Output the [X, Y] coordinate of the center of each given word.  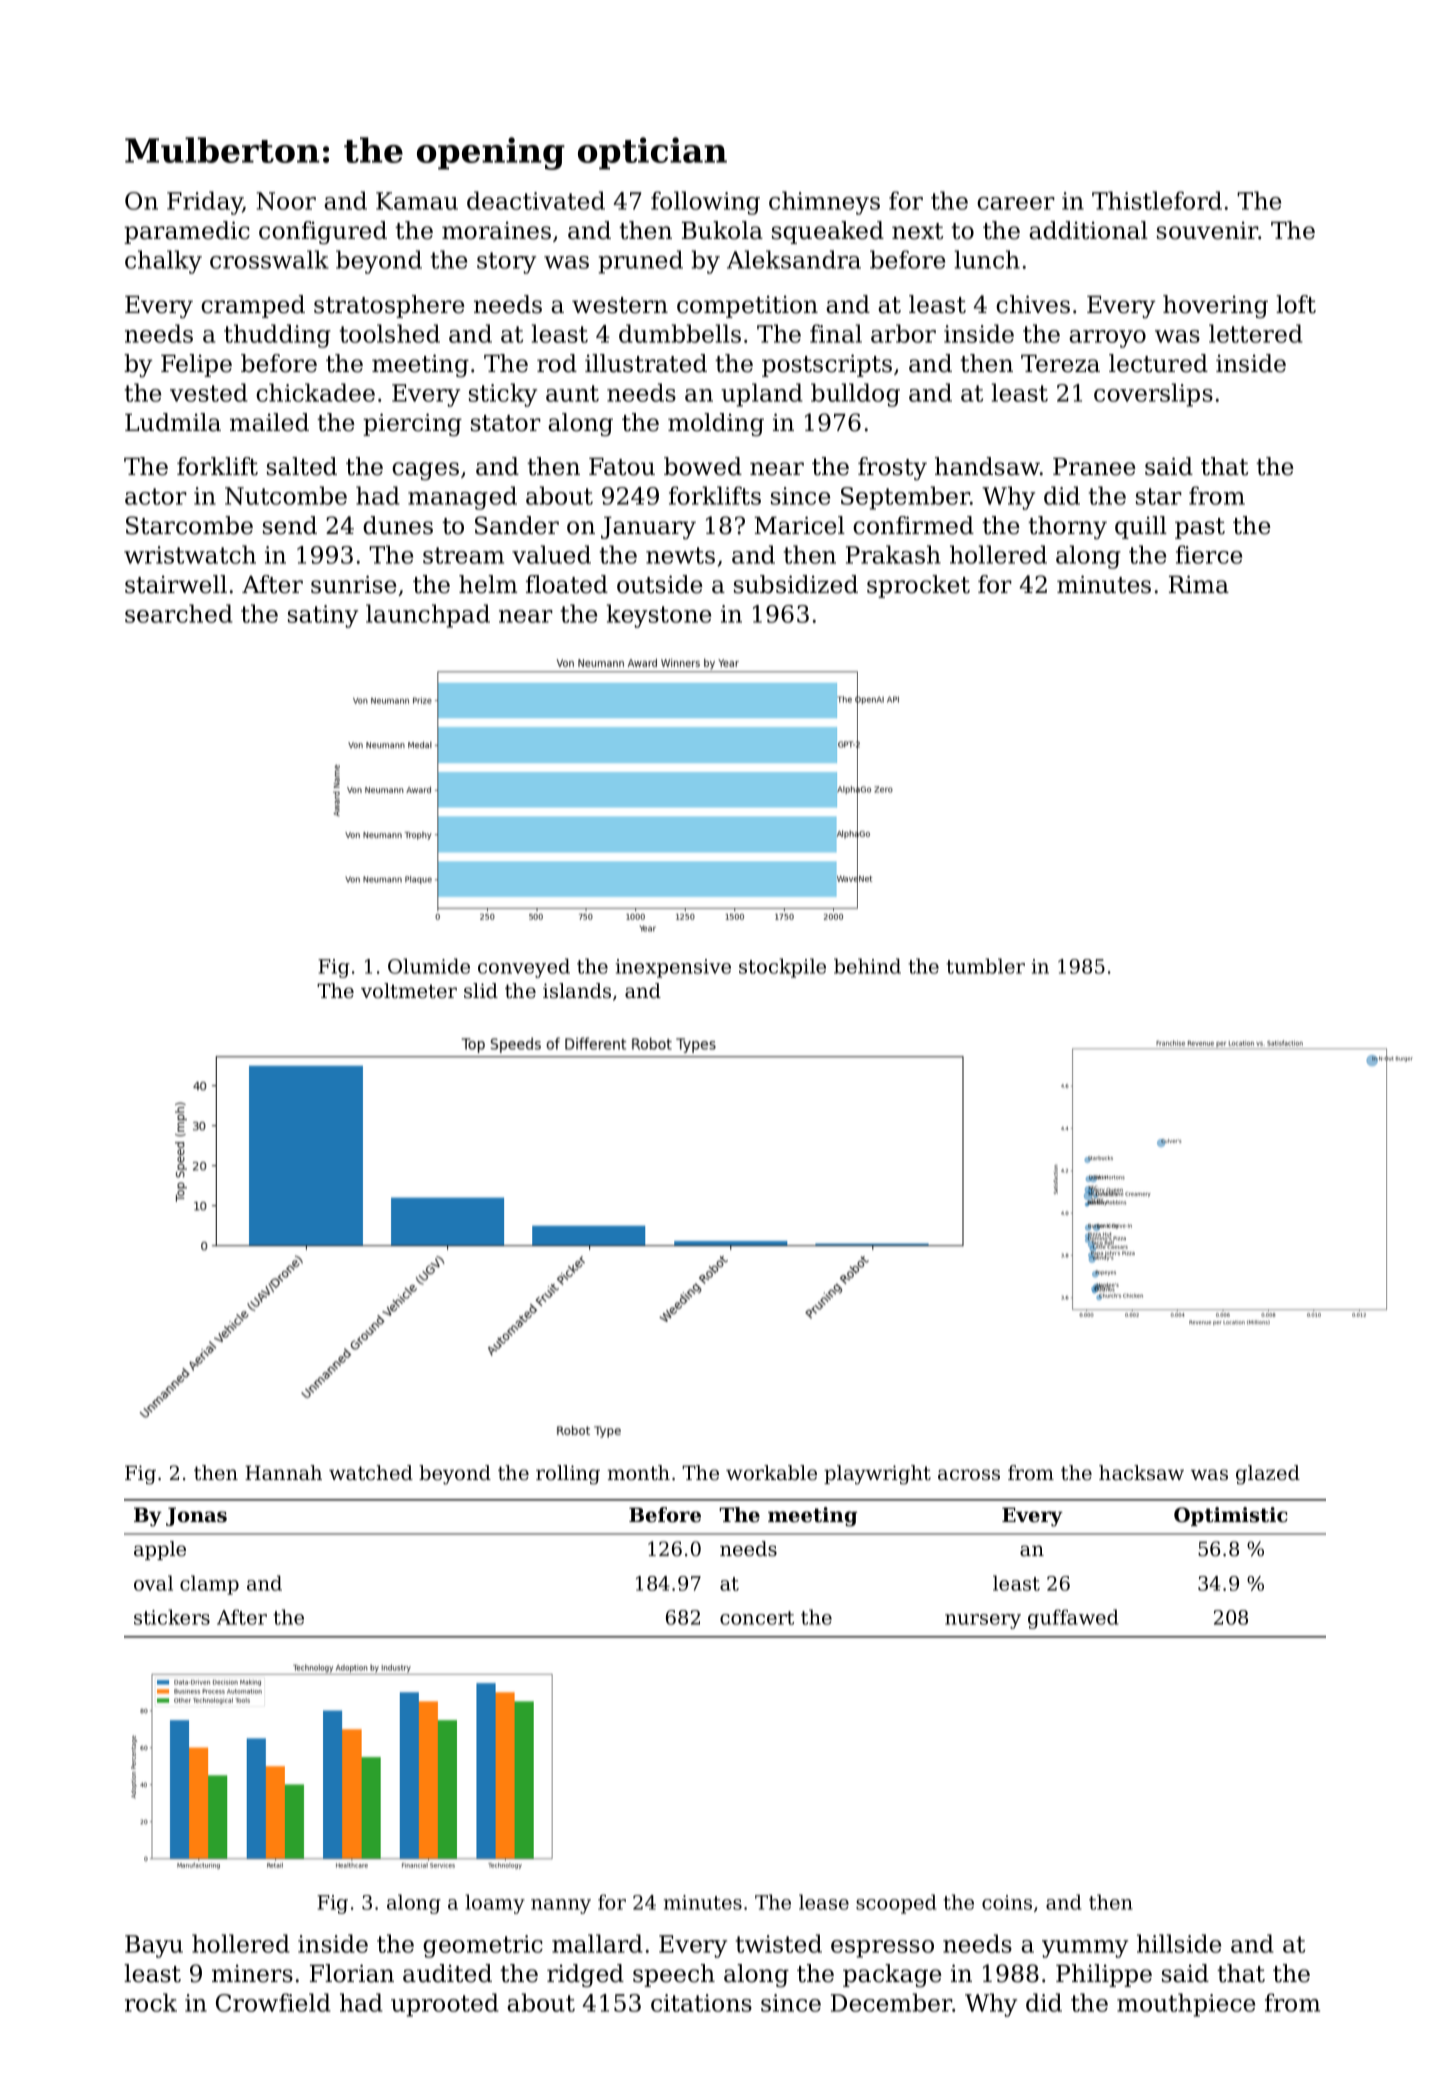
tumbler [985, 966]
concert [757, 1618]
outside [660, 584]
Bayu [154, 1946]
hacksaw [1141, 1473]
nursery [983, 1621]
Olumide [429, 966]
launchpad [428, 616]
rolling [568, 1475]
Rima [1199, 584]
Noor [286, 201]
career [1016, 203]
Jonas [196, 1516]
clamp [209, 1585]
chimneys [824, 203]
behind [867, 966]
